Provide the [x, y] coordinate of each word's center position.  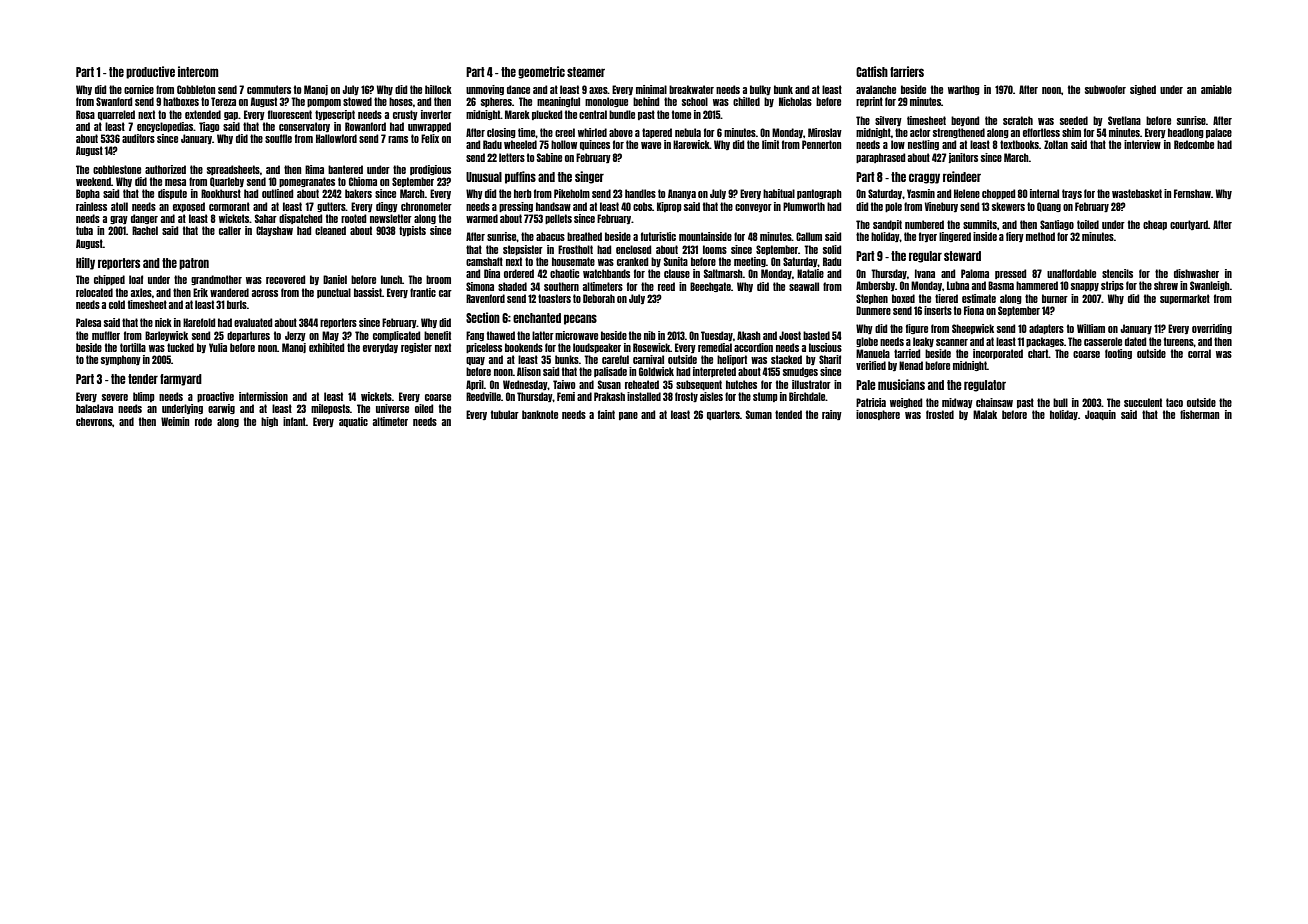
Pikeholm [572, 193]
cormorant [229, 206]
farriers [907, 71]
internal [1044, 193]
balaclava [94, 408]
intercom [198, 71]
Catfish [872, 71]
